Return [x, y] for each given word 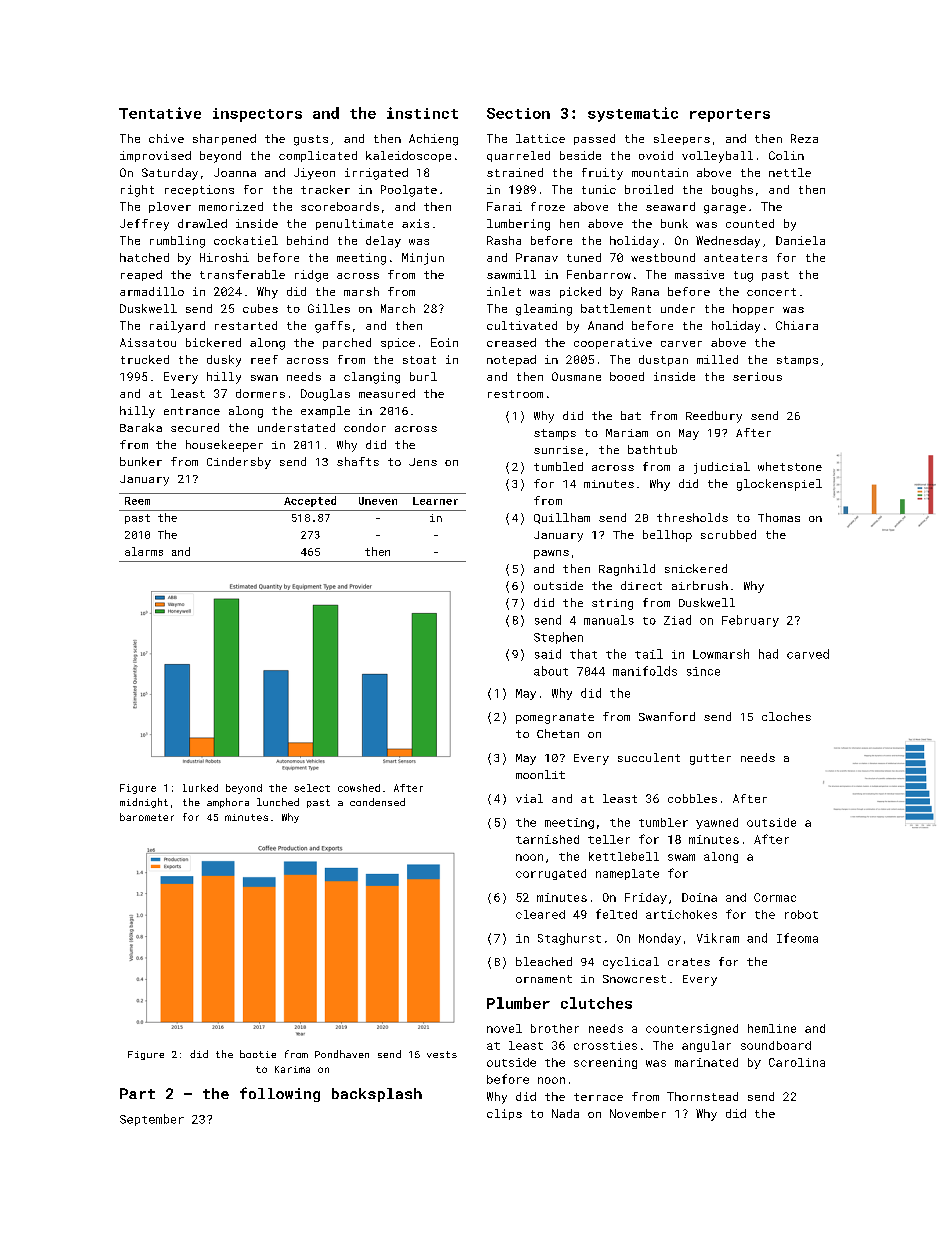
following [280, 1094]
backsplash [377, 1095]
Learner [435, 501]
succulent [649, 757]
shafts [358, 461]
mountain [660, 172]
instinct [422, 113]
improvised [155, 156]
